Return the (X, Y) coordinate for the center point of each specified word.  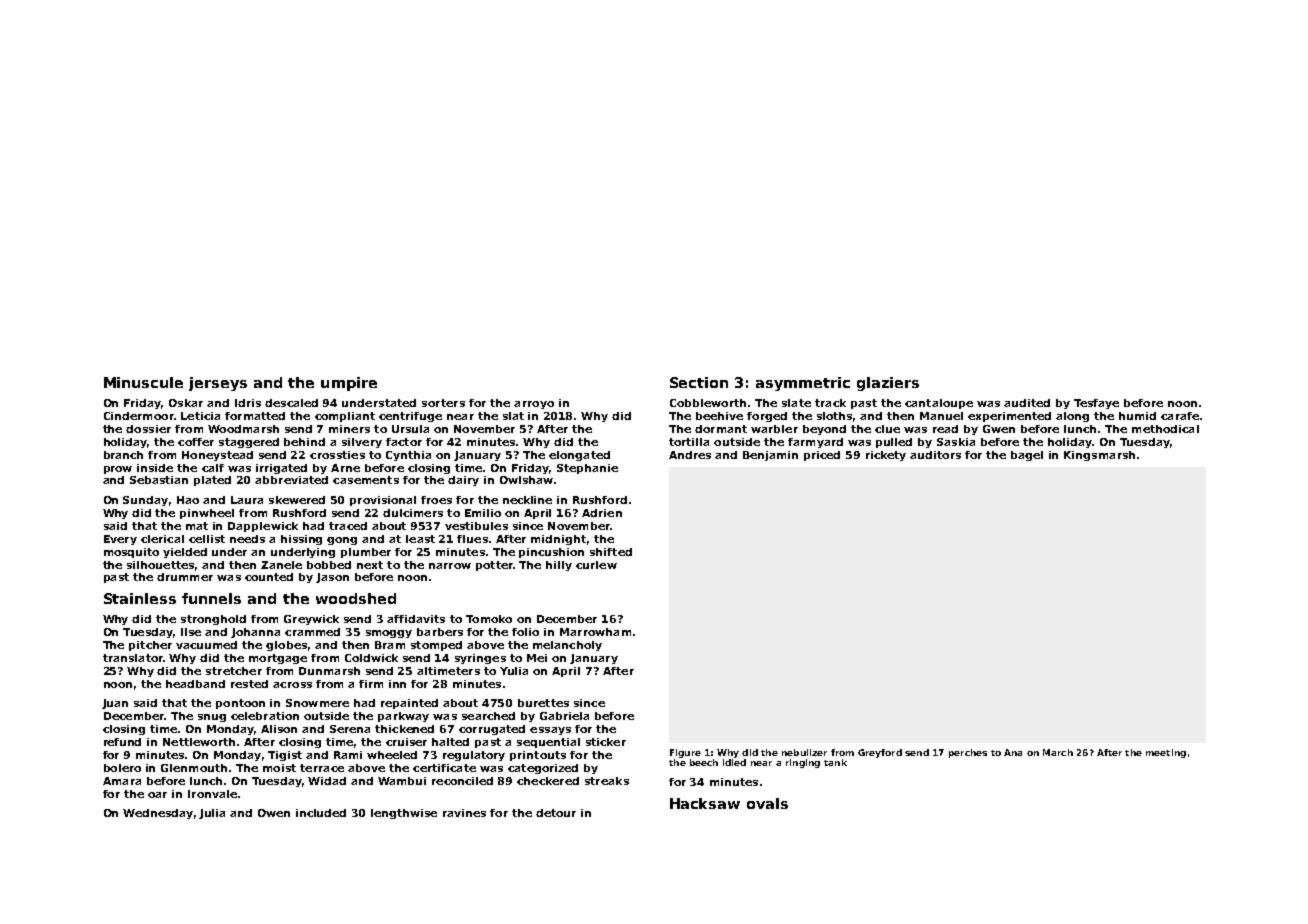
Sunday (145, 501)
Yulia (514, 671)
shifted (611, 552)
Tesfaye (1096, 404)
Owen (274, 813)
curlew (596, 565)
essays (550, 731)
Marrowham (595, 632)
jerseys (218, 384)
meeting (1166, 753)
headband (195, 684)
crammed (312, 632)
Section (699, 382)
